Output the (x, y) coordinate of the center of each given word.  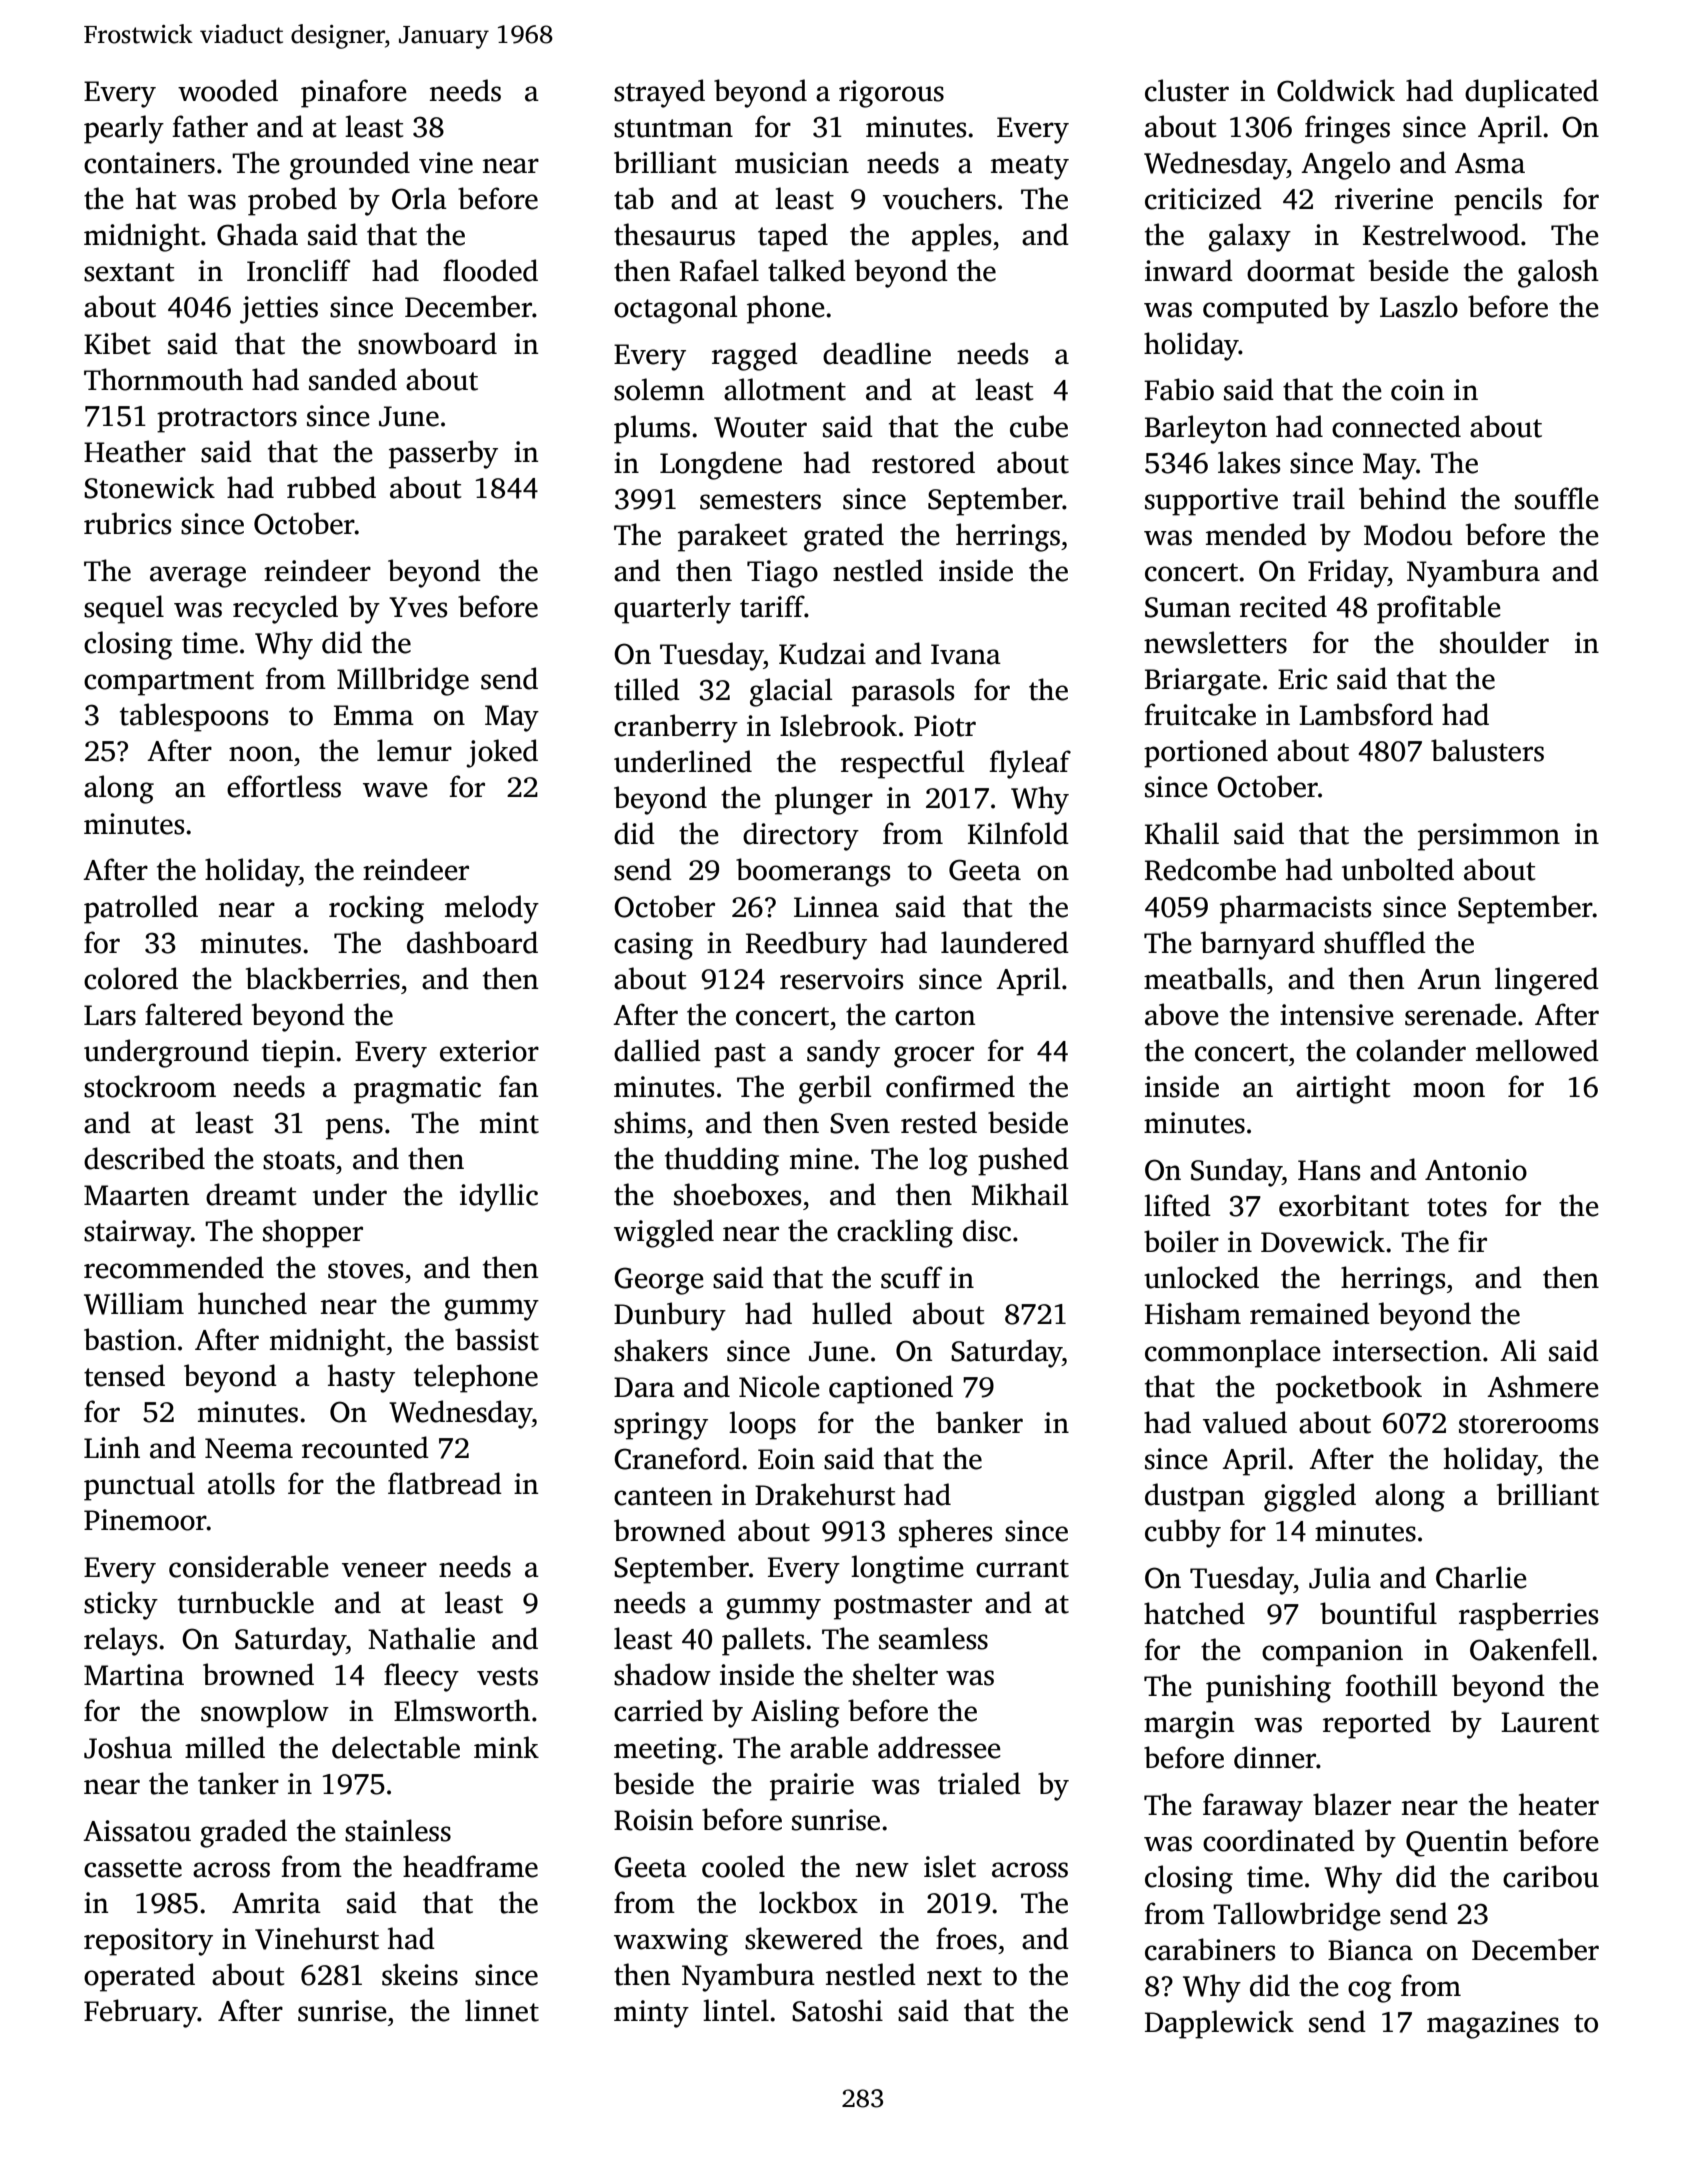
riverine (1384, 199)
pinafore (354, 93)
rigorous (891, 94)
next (954, 1976)
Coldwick (1336, 90)
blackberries (323, 978)
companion (1332, 1653)
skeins (420, 1974)
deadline (877, 353)
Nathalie (421, 1638)
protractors (227, 420)
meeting (665, 1751)
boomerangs (813, 872)
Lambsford (1366, 714)
